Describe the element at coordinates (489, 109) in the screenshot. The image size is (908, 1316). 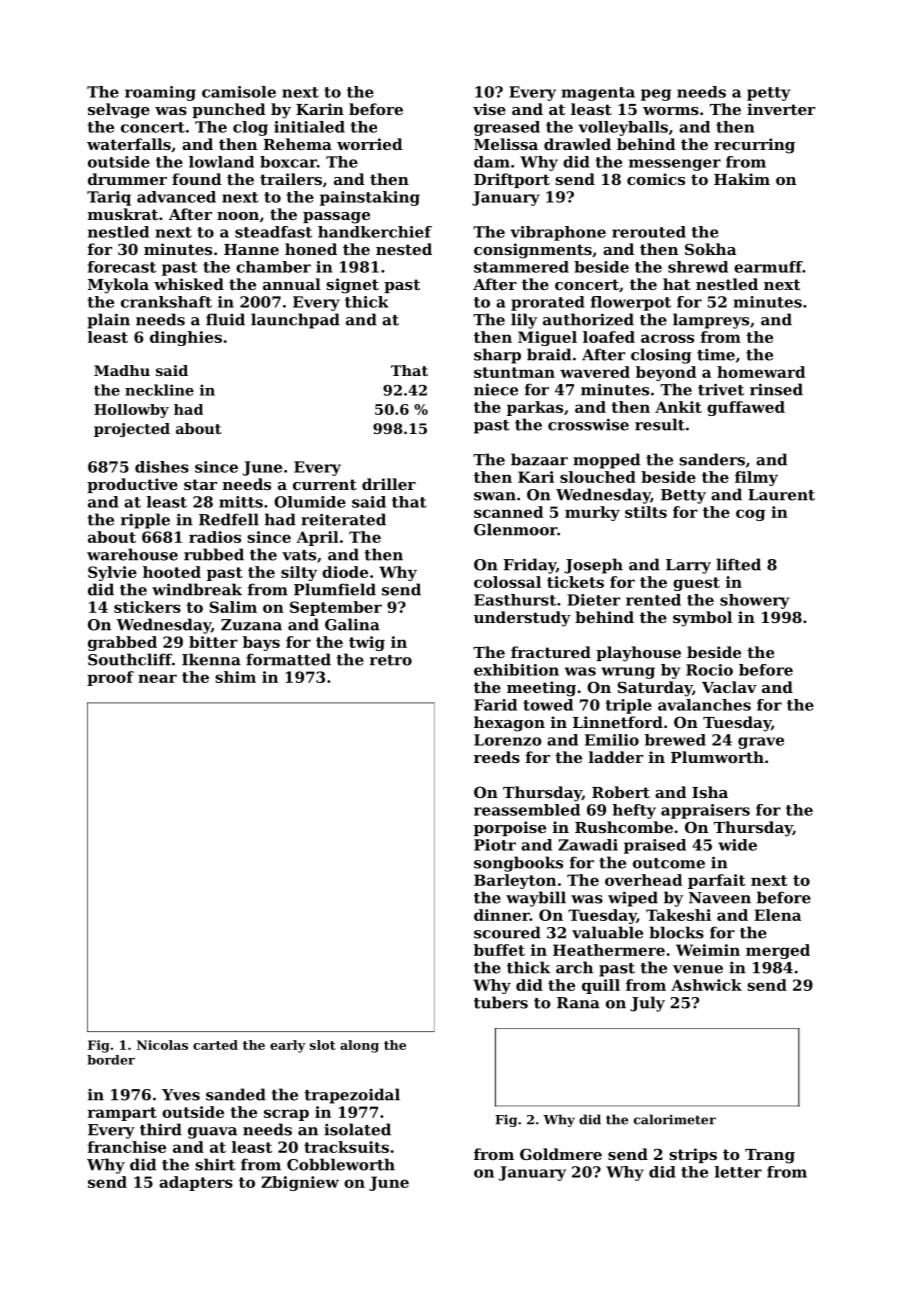
I see `vise` at that location.
